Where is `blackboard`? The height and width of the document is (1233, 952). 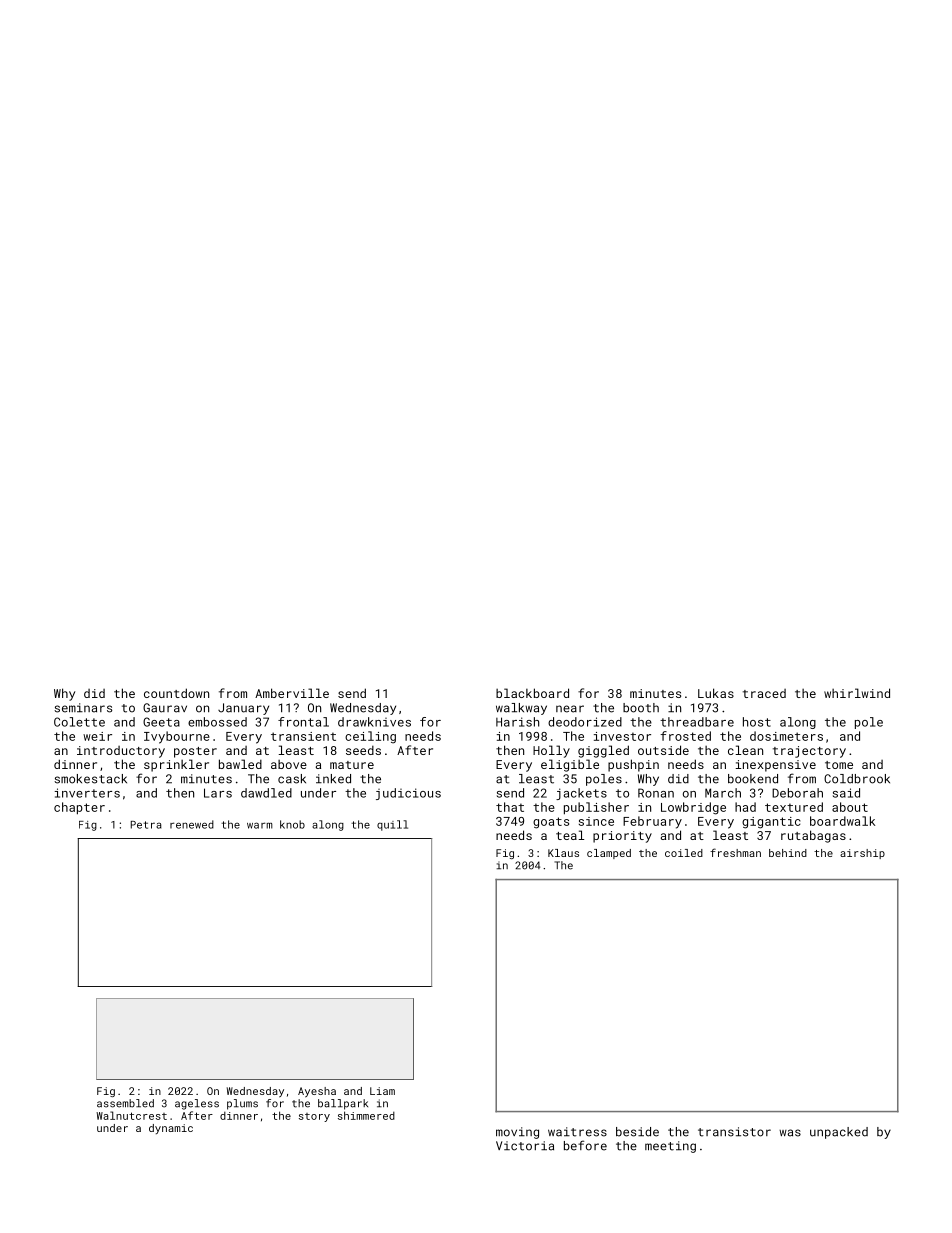
blackboard is located at coordinates (532, 693).
